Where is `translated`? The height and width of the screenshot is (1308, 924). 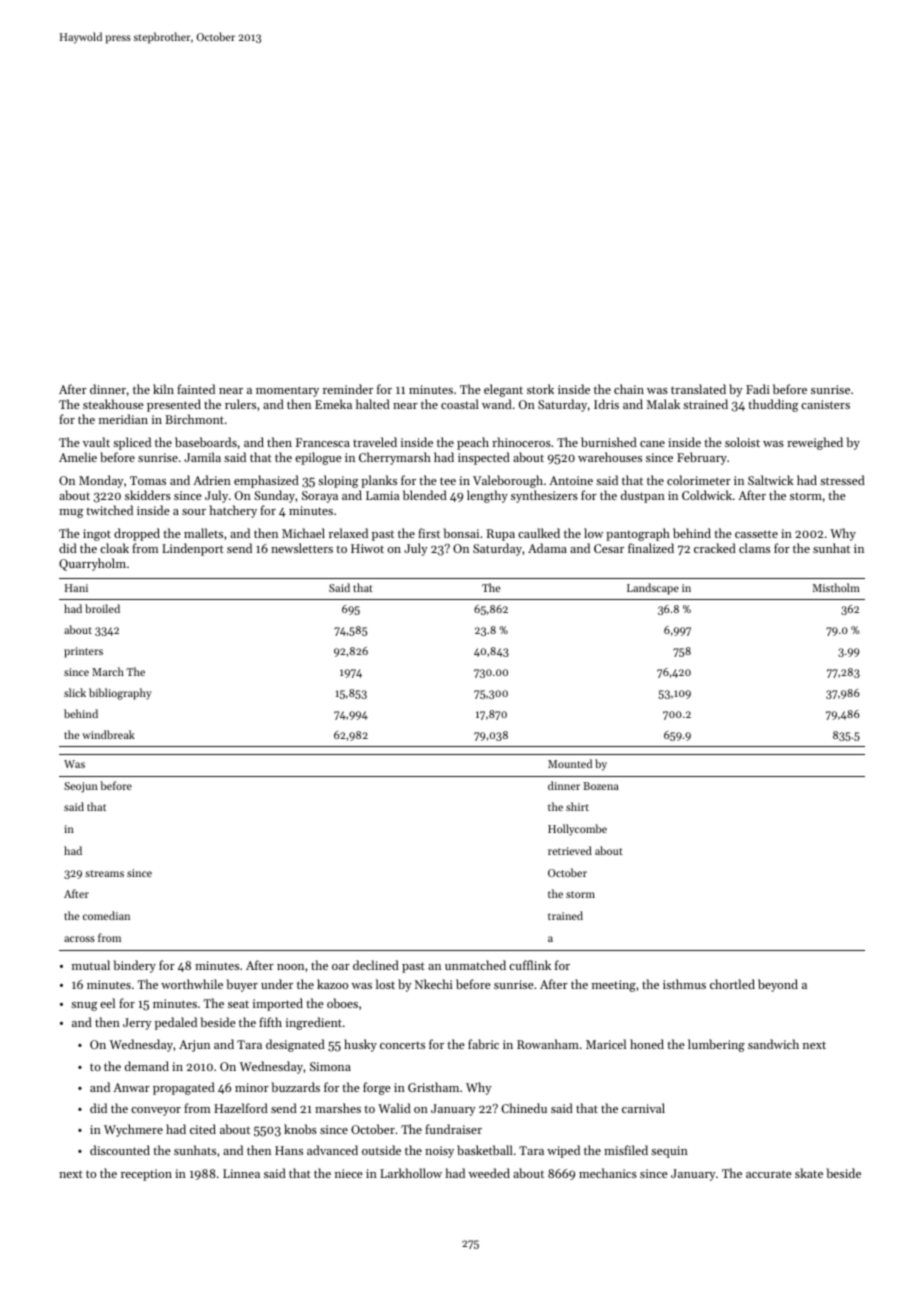
translated is located at coordinates (698, 389).
